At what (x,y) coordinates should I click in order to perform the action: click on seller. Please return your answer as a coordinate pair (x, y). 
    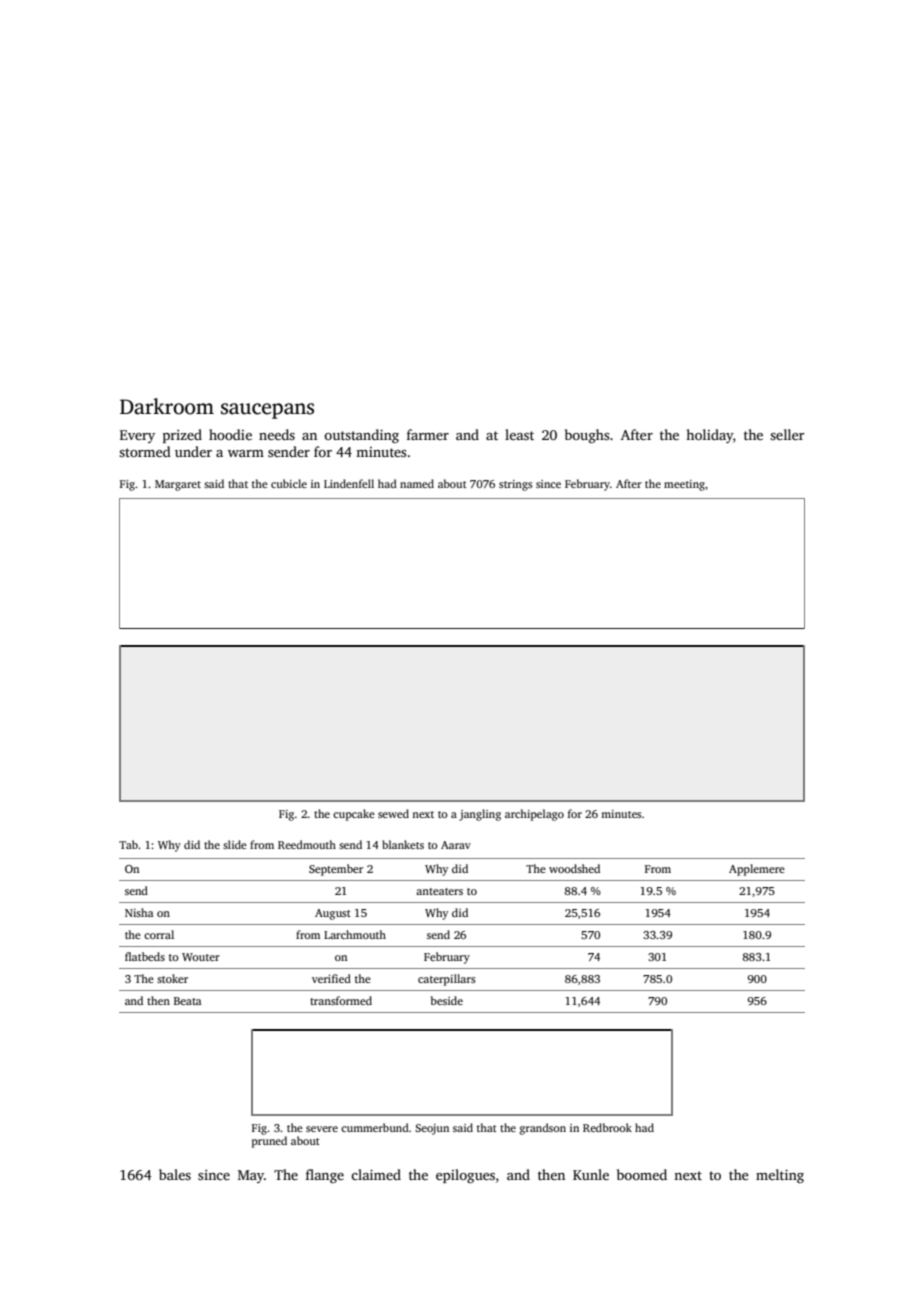
    Looking at the image, I should click on (787, 434).
